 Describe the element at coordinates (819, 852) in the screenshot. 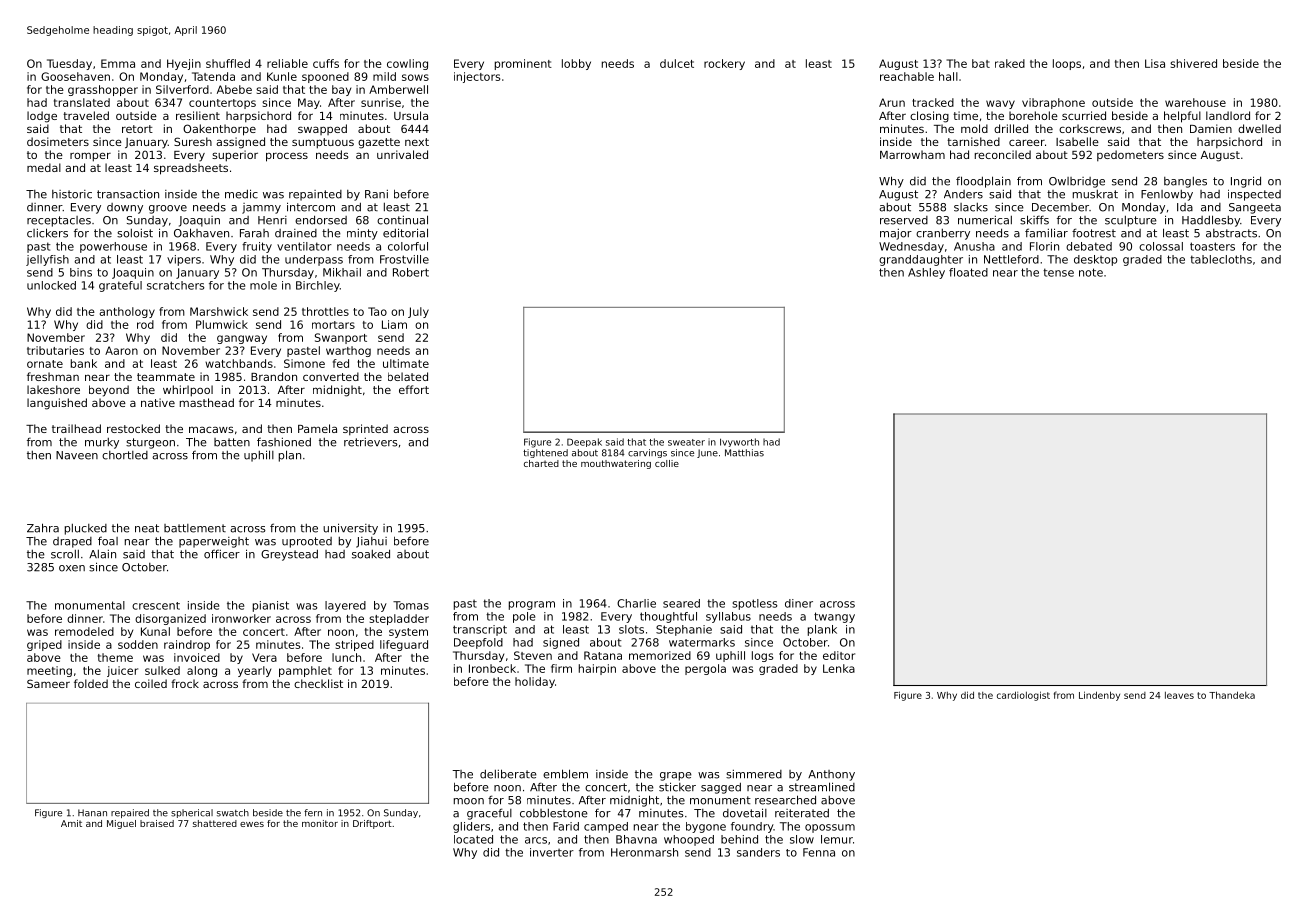

I see `Fenna` at that location.
